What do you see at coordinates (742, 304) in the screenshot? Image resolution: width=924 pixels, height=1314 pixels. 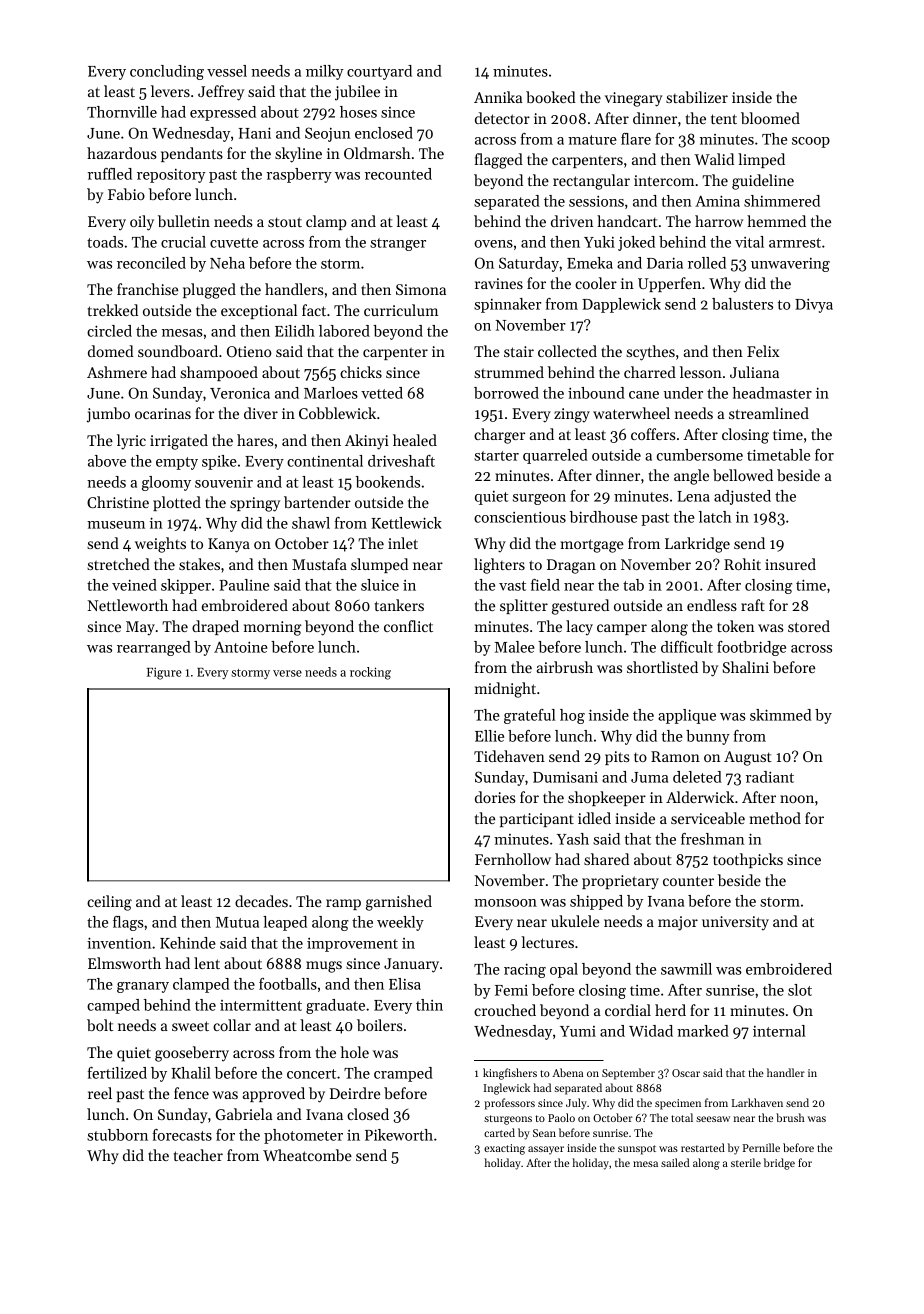 I see `balusters` at bounding box center [742, 304].
